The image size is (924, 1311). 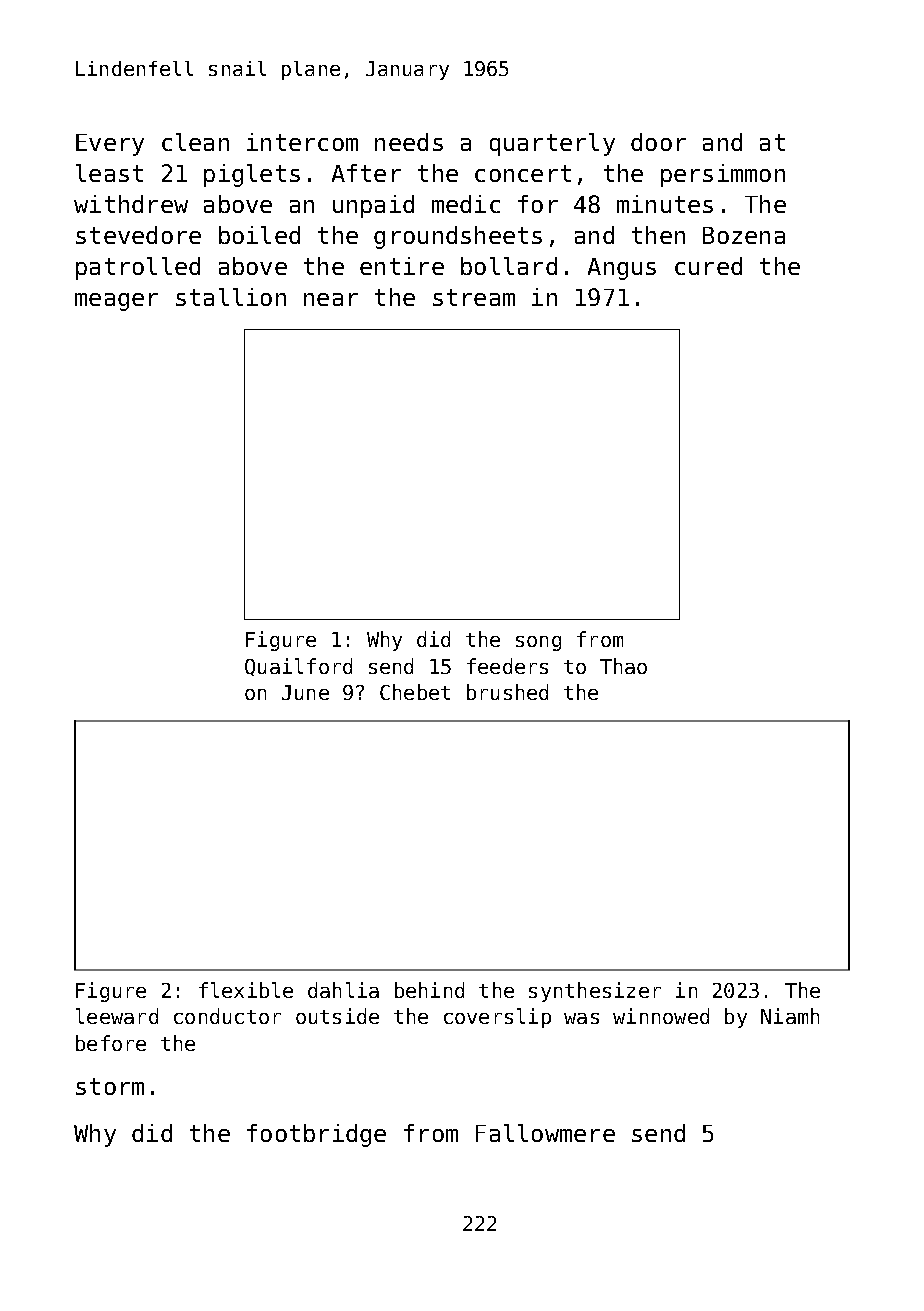 What do you see at coordinates (658, 142) in the screenshot?
I see `door` at bounding box center [658, 142].
